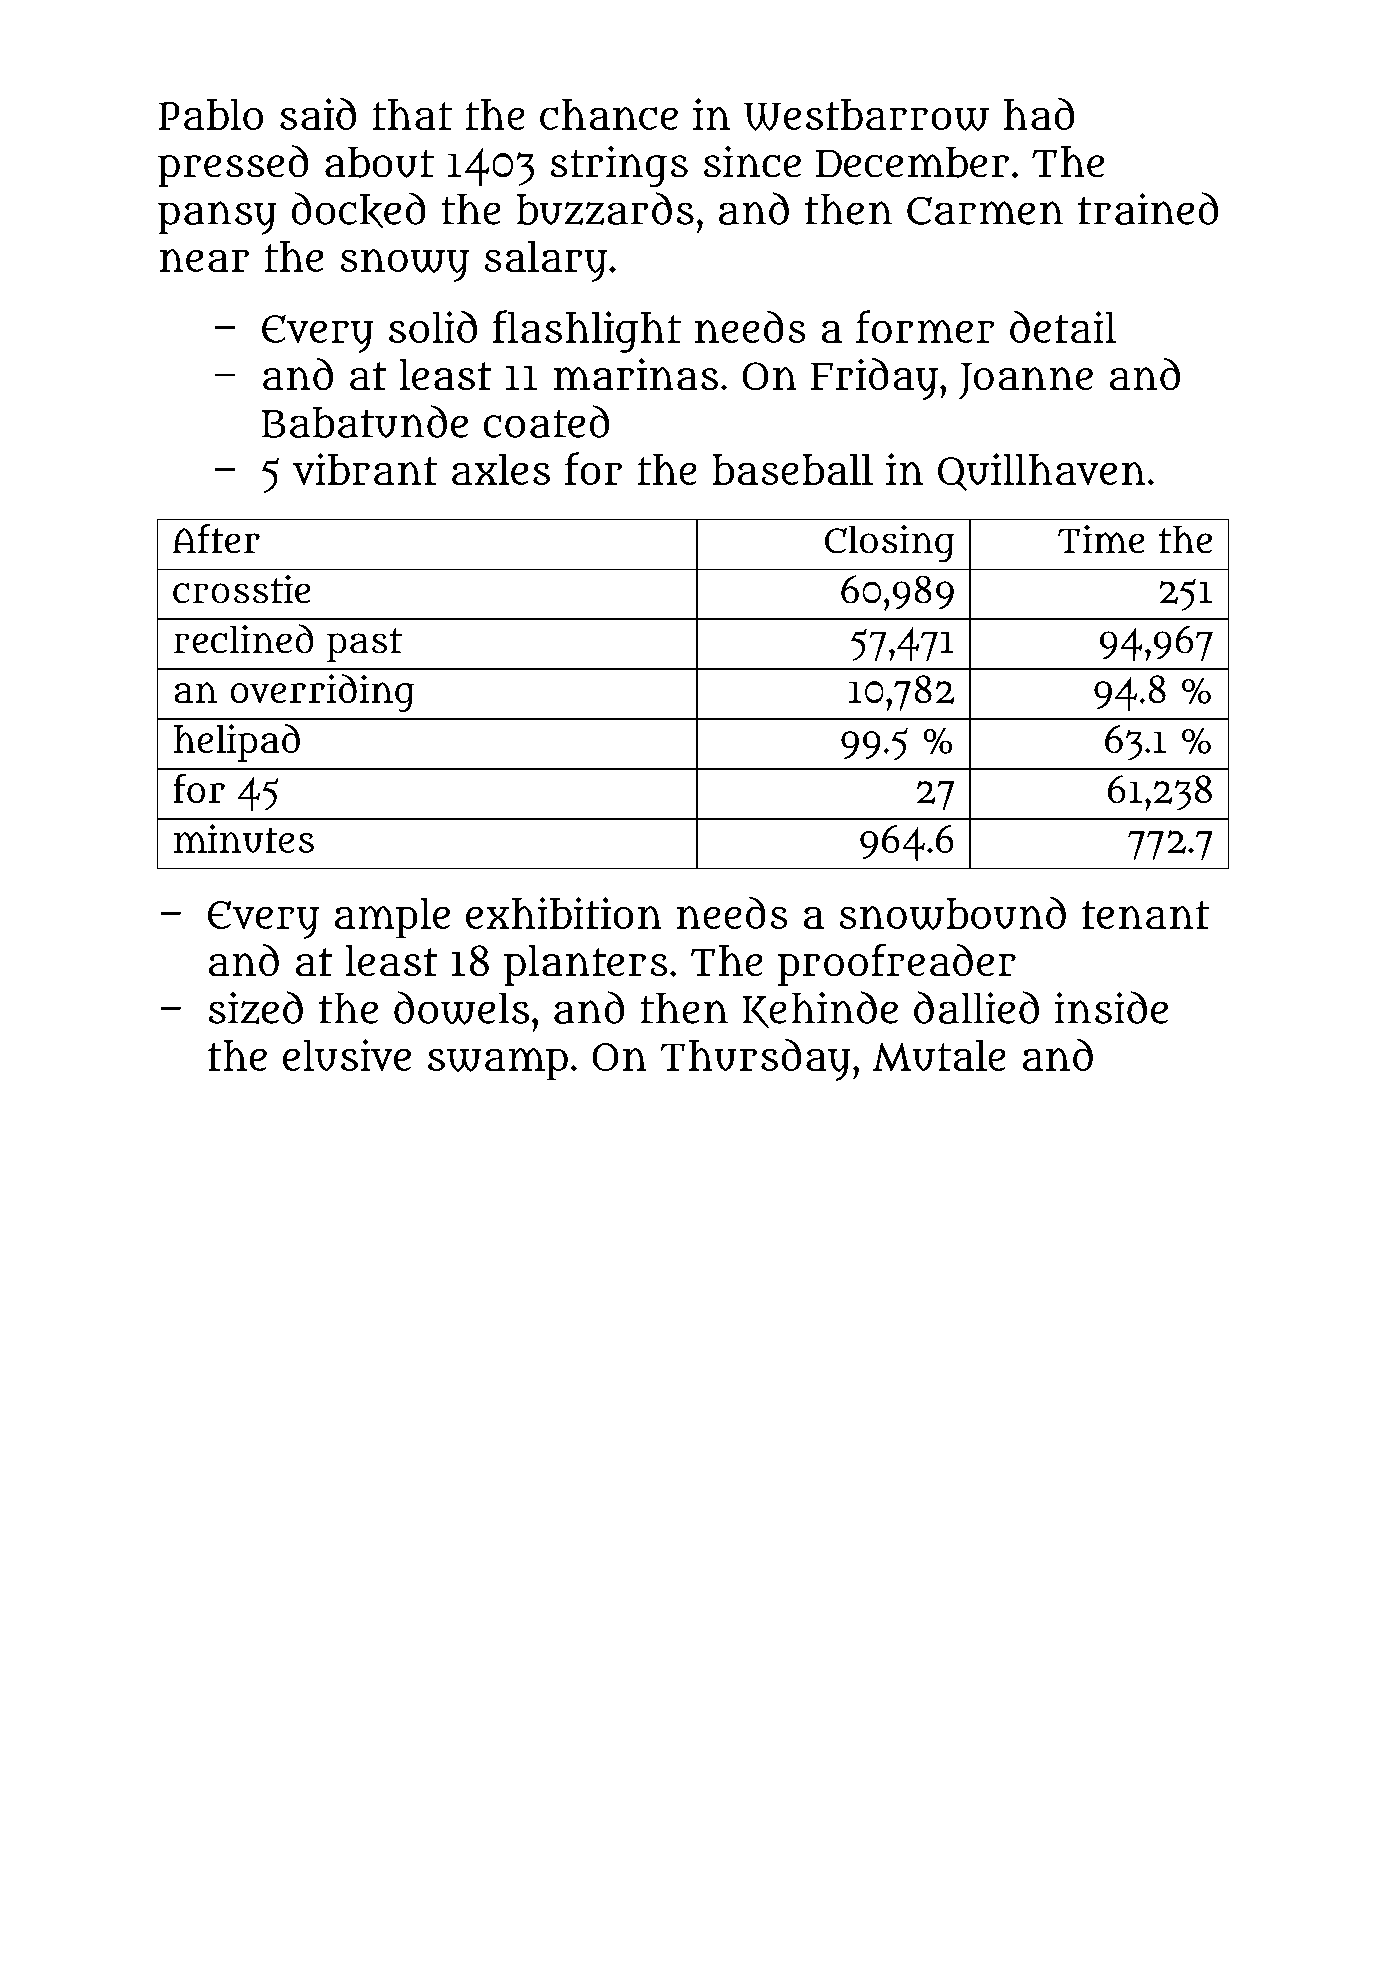 This screenshot has width=1386, height=1969. Describe the element at coordinates (364, 645) in the screenshot. I see `past` at that location.
